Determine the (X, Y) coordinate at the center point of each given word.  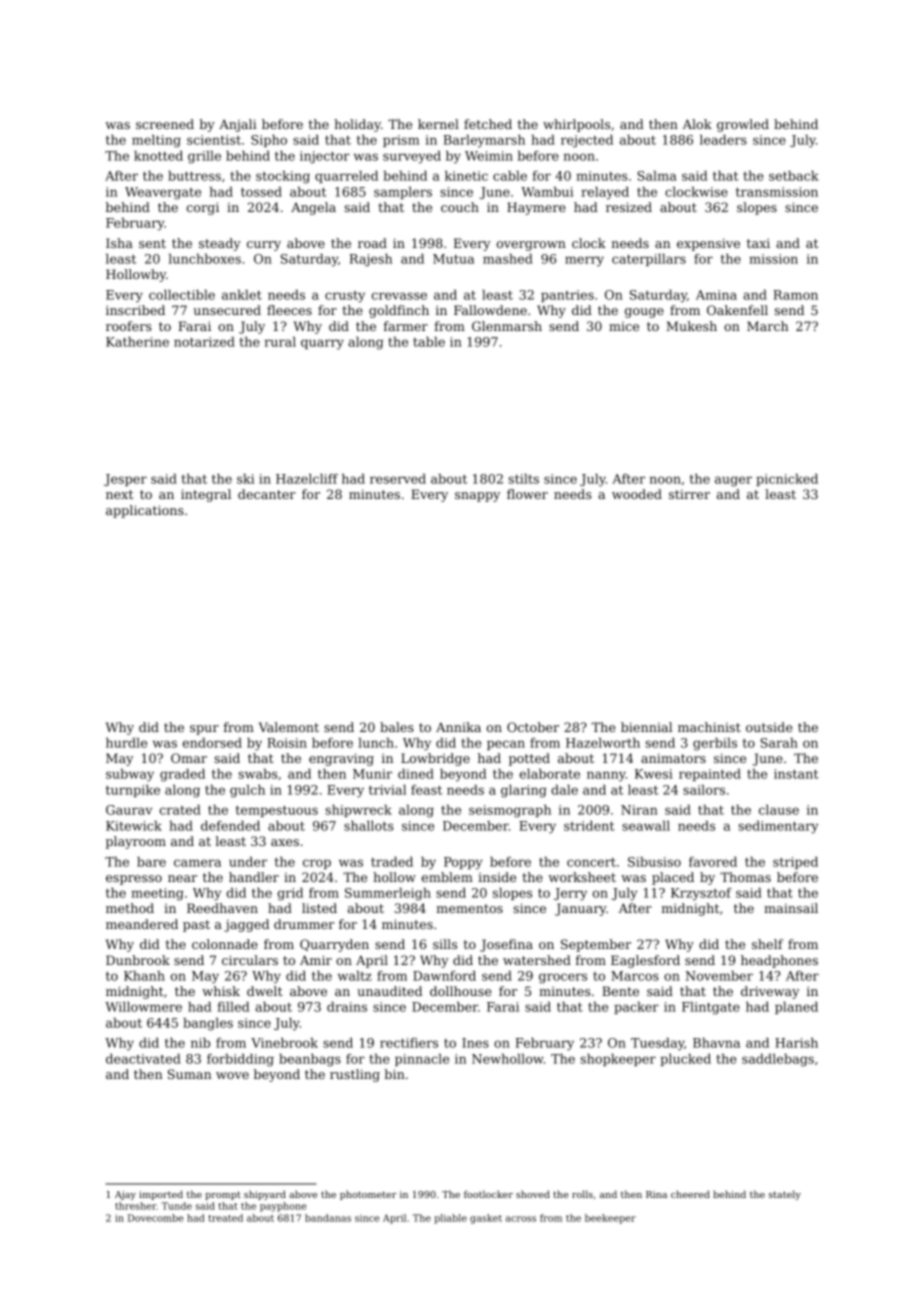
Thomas (745, 877)
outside (769, 727)
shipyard (265, 1195)
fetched (488, 124)
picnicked (787, 480)
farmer (406, 326)
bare (151, 862)
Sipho (269, 141)
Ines (475, 1043)
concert (591, 862)
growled (743, 125)
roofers (128, 326)
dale (564, 790)
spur (204, 730)
